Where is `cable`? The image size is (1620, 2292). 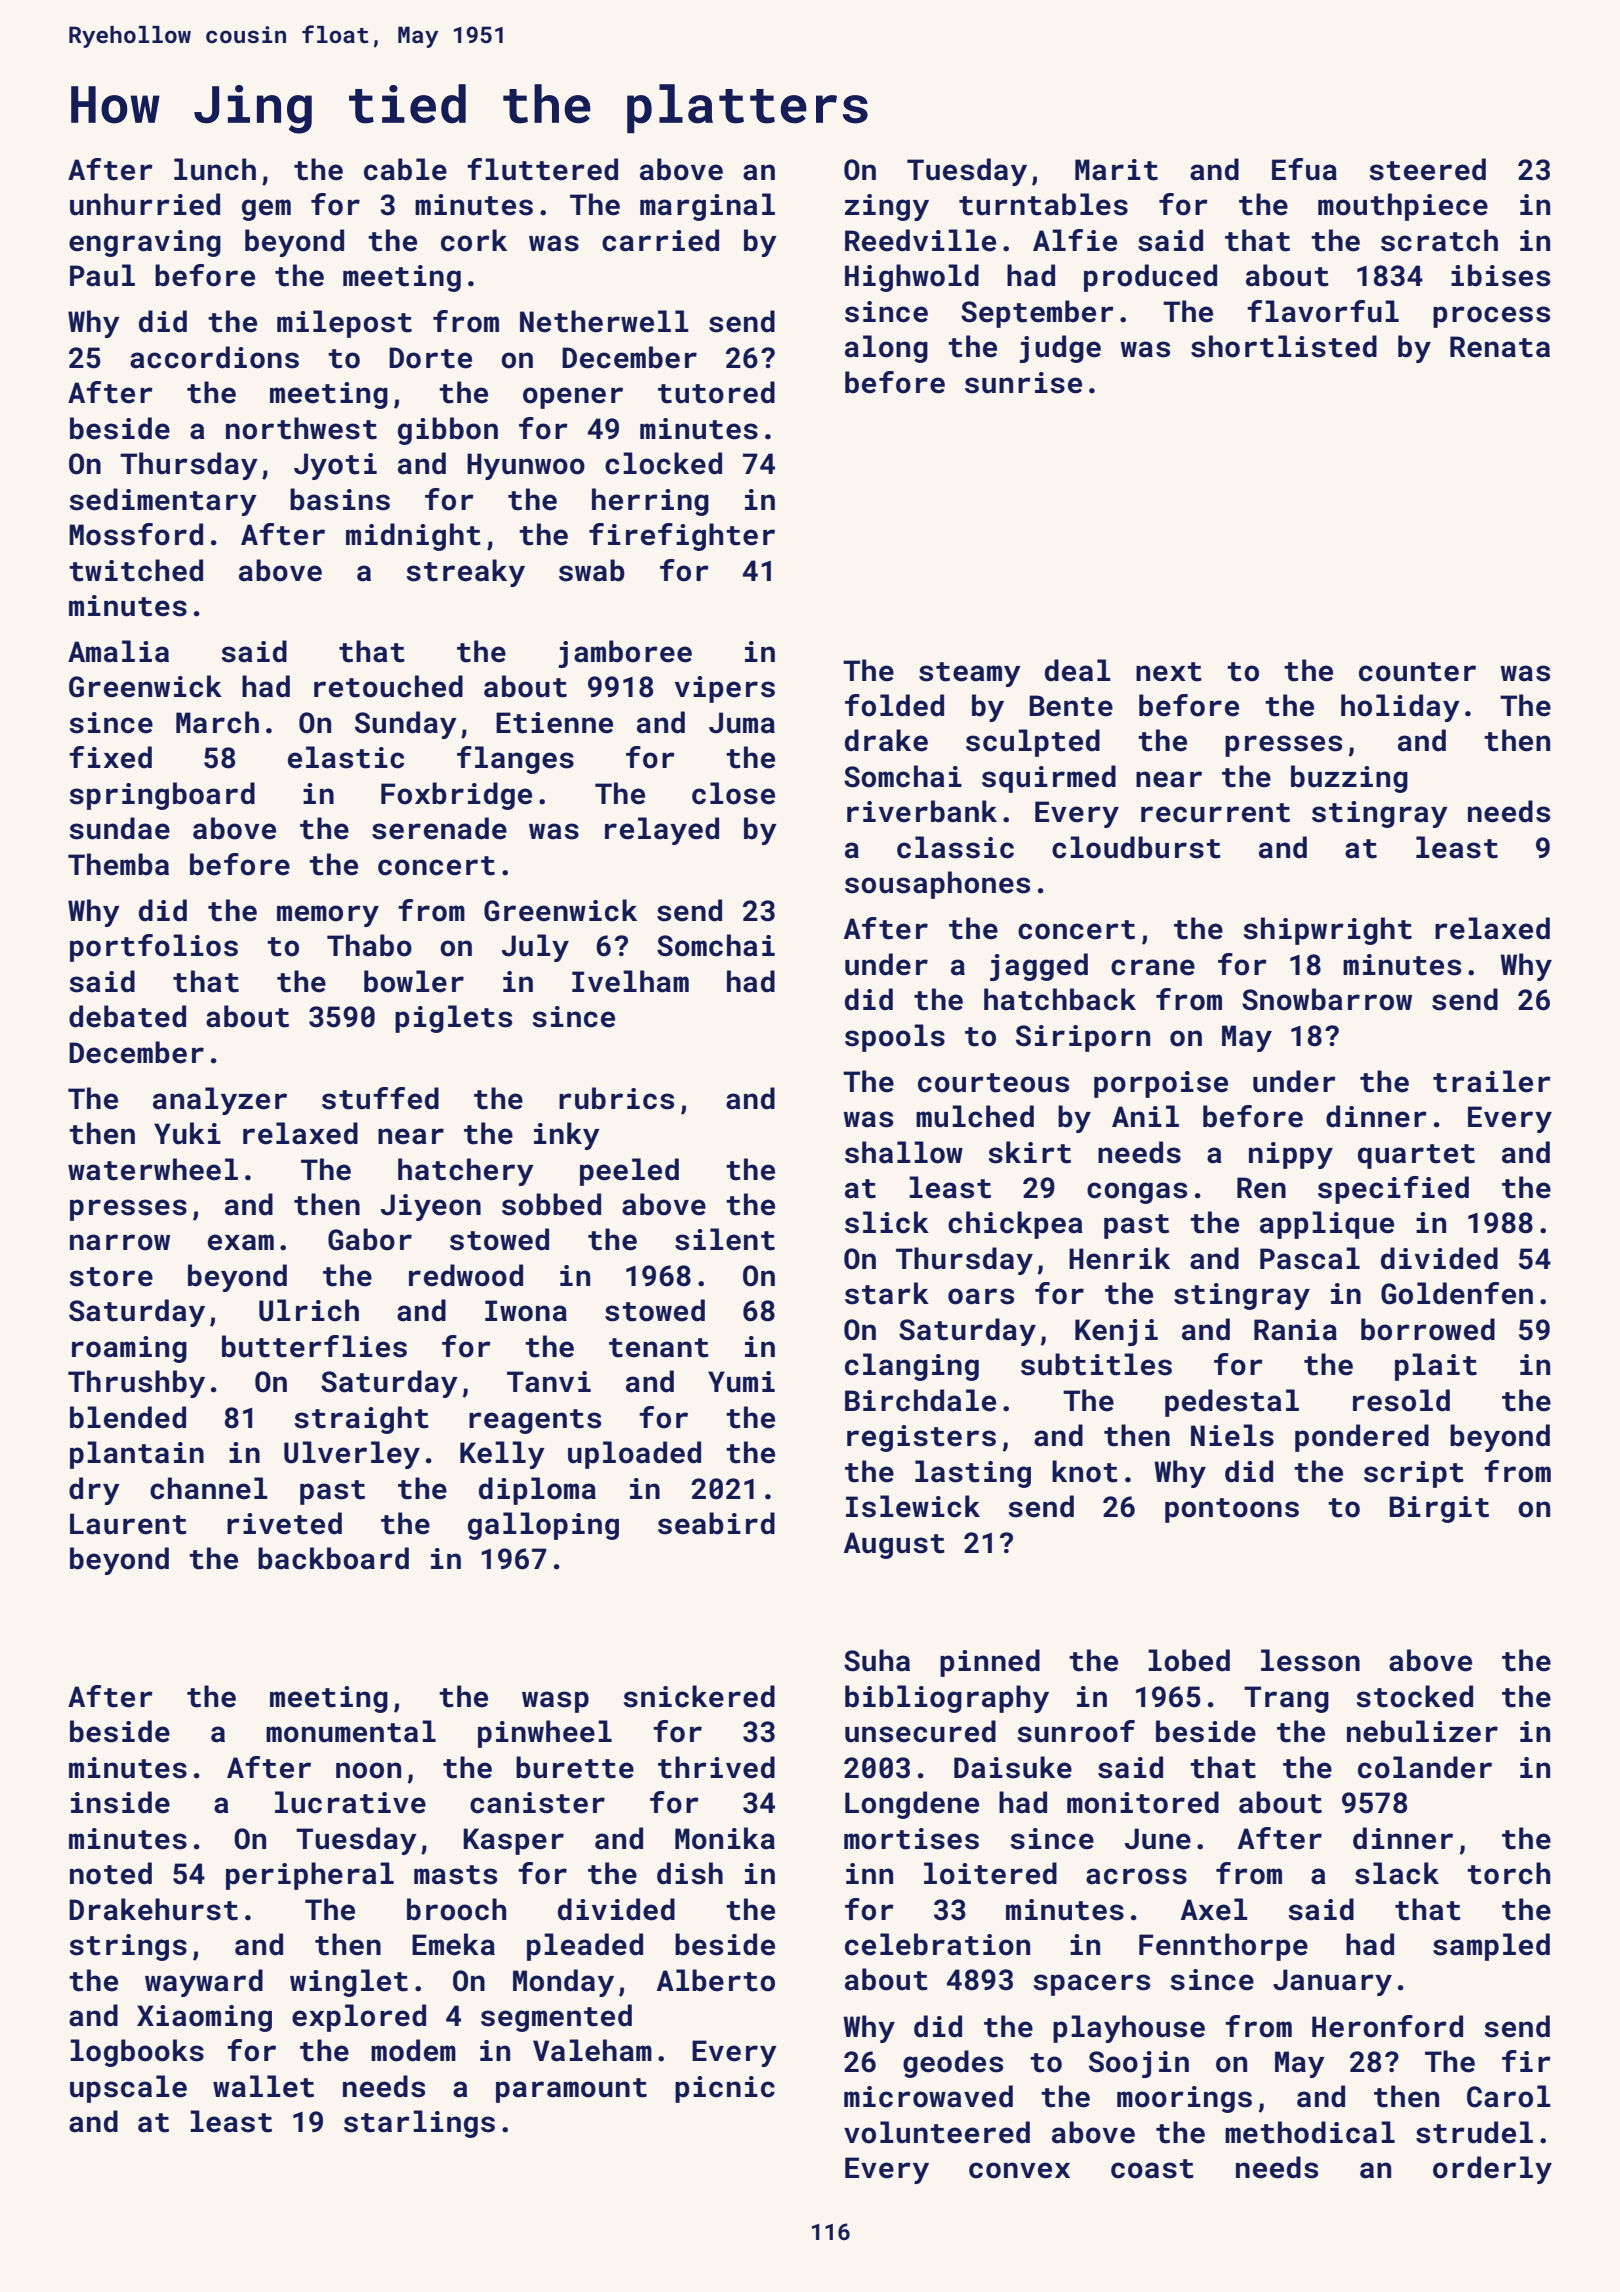 cable is located at coordinates (405, 169).
